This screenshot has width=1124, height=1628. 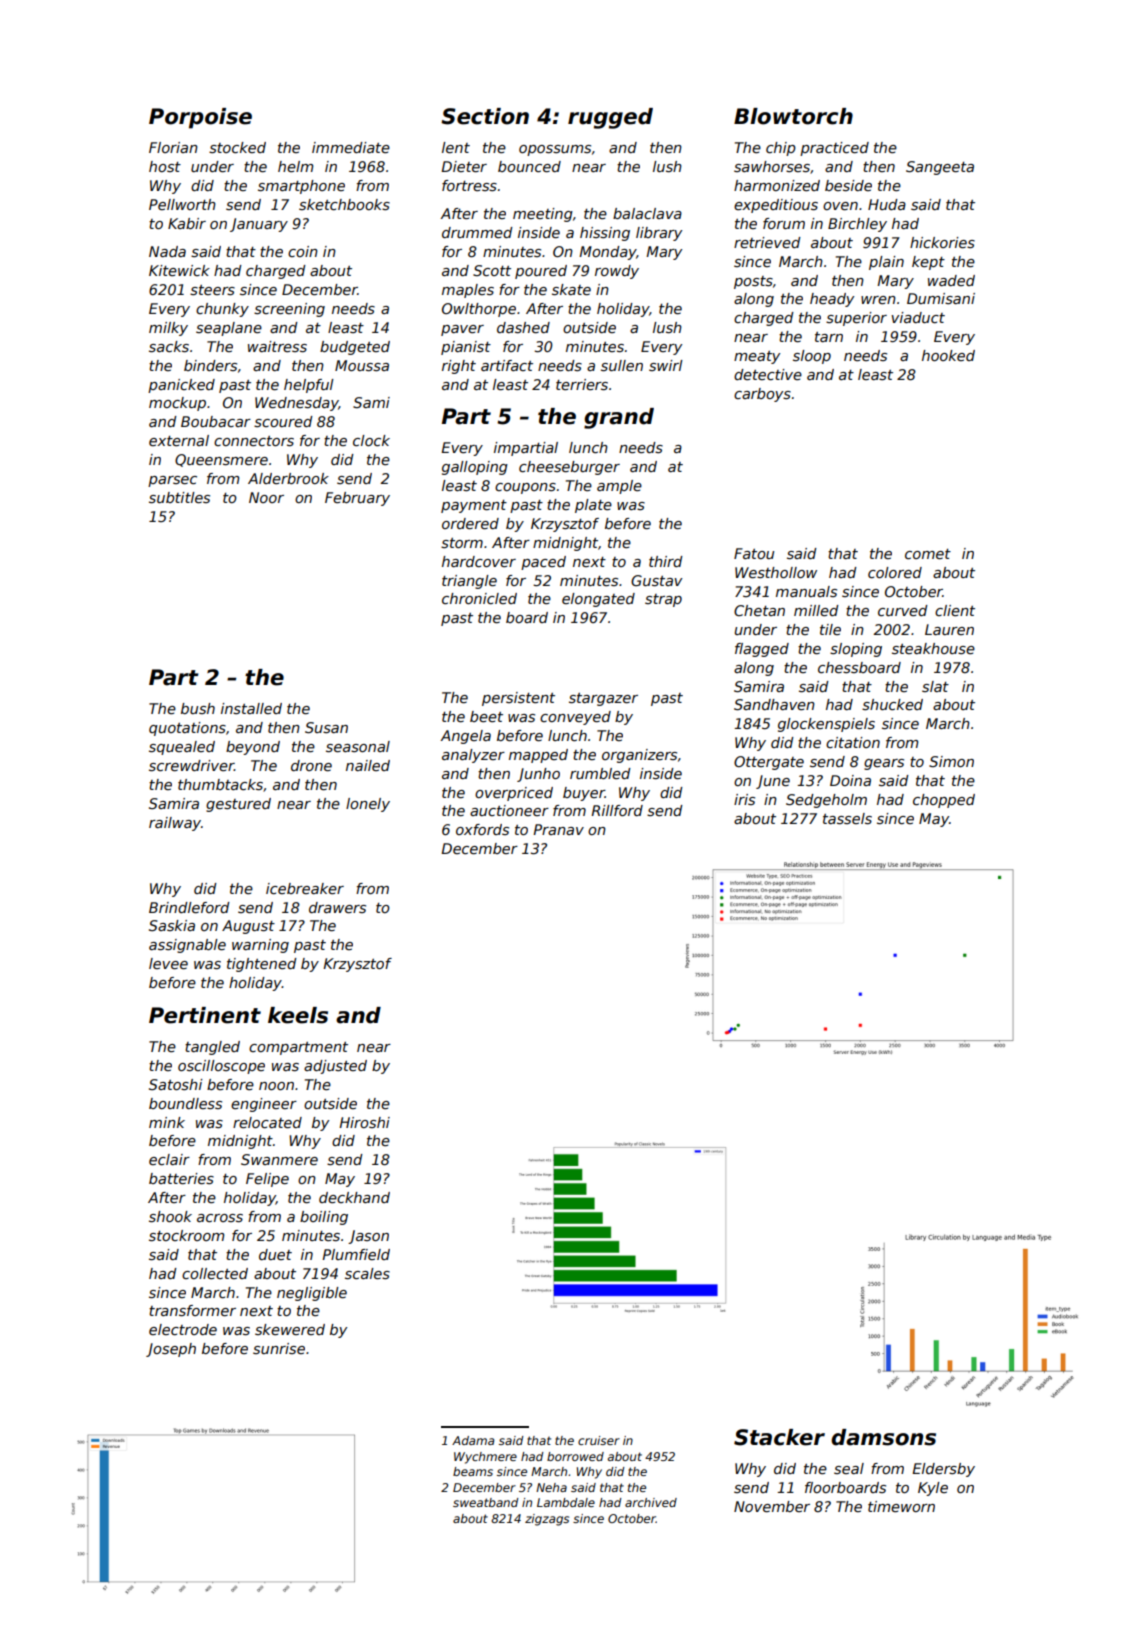 I want to click on icebreaker, so click(x=305, y=888).
